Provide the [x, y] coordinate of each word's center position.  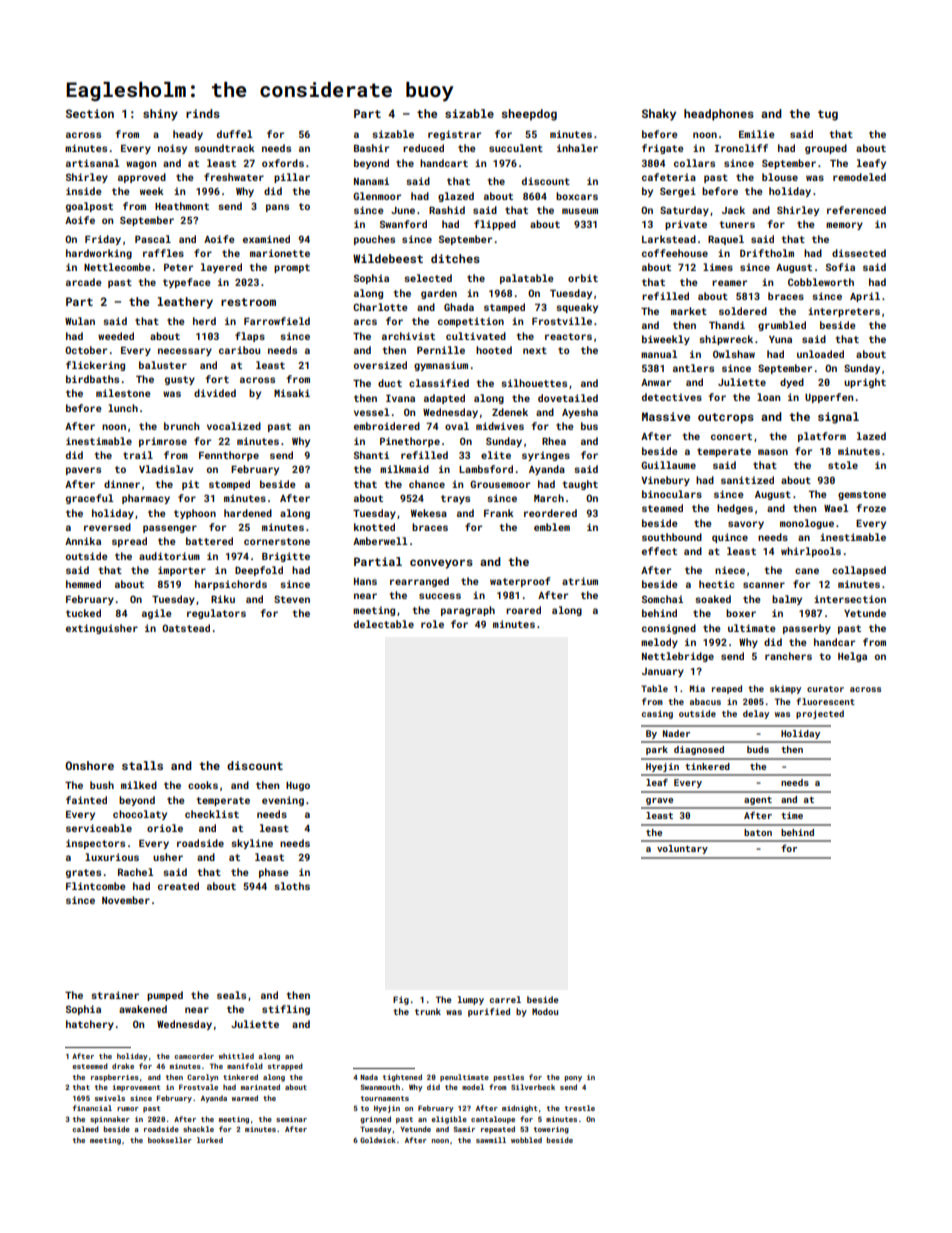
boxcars [577, 196]
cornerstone [277, 541]
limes [718, 267]
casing [657, 714]
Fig [401, 1000]
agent [758, 801]
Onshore [89, 765]
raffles [163, 253]
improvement [136, 1088]
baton [758, 832]
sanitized [747, 480]
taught [580, 485]
